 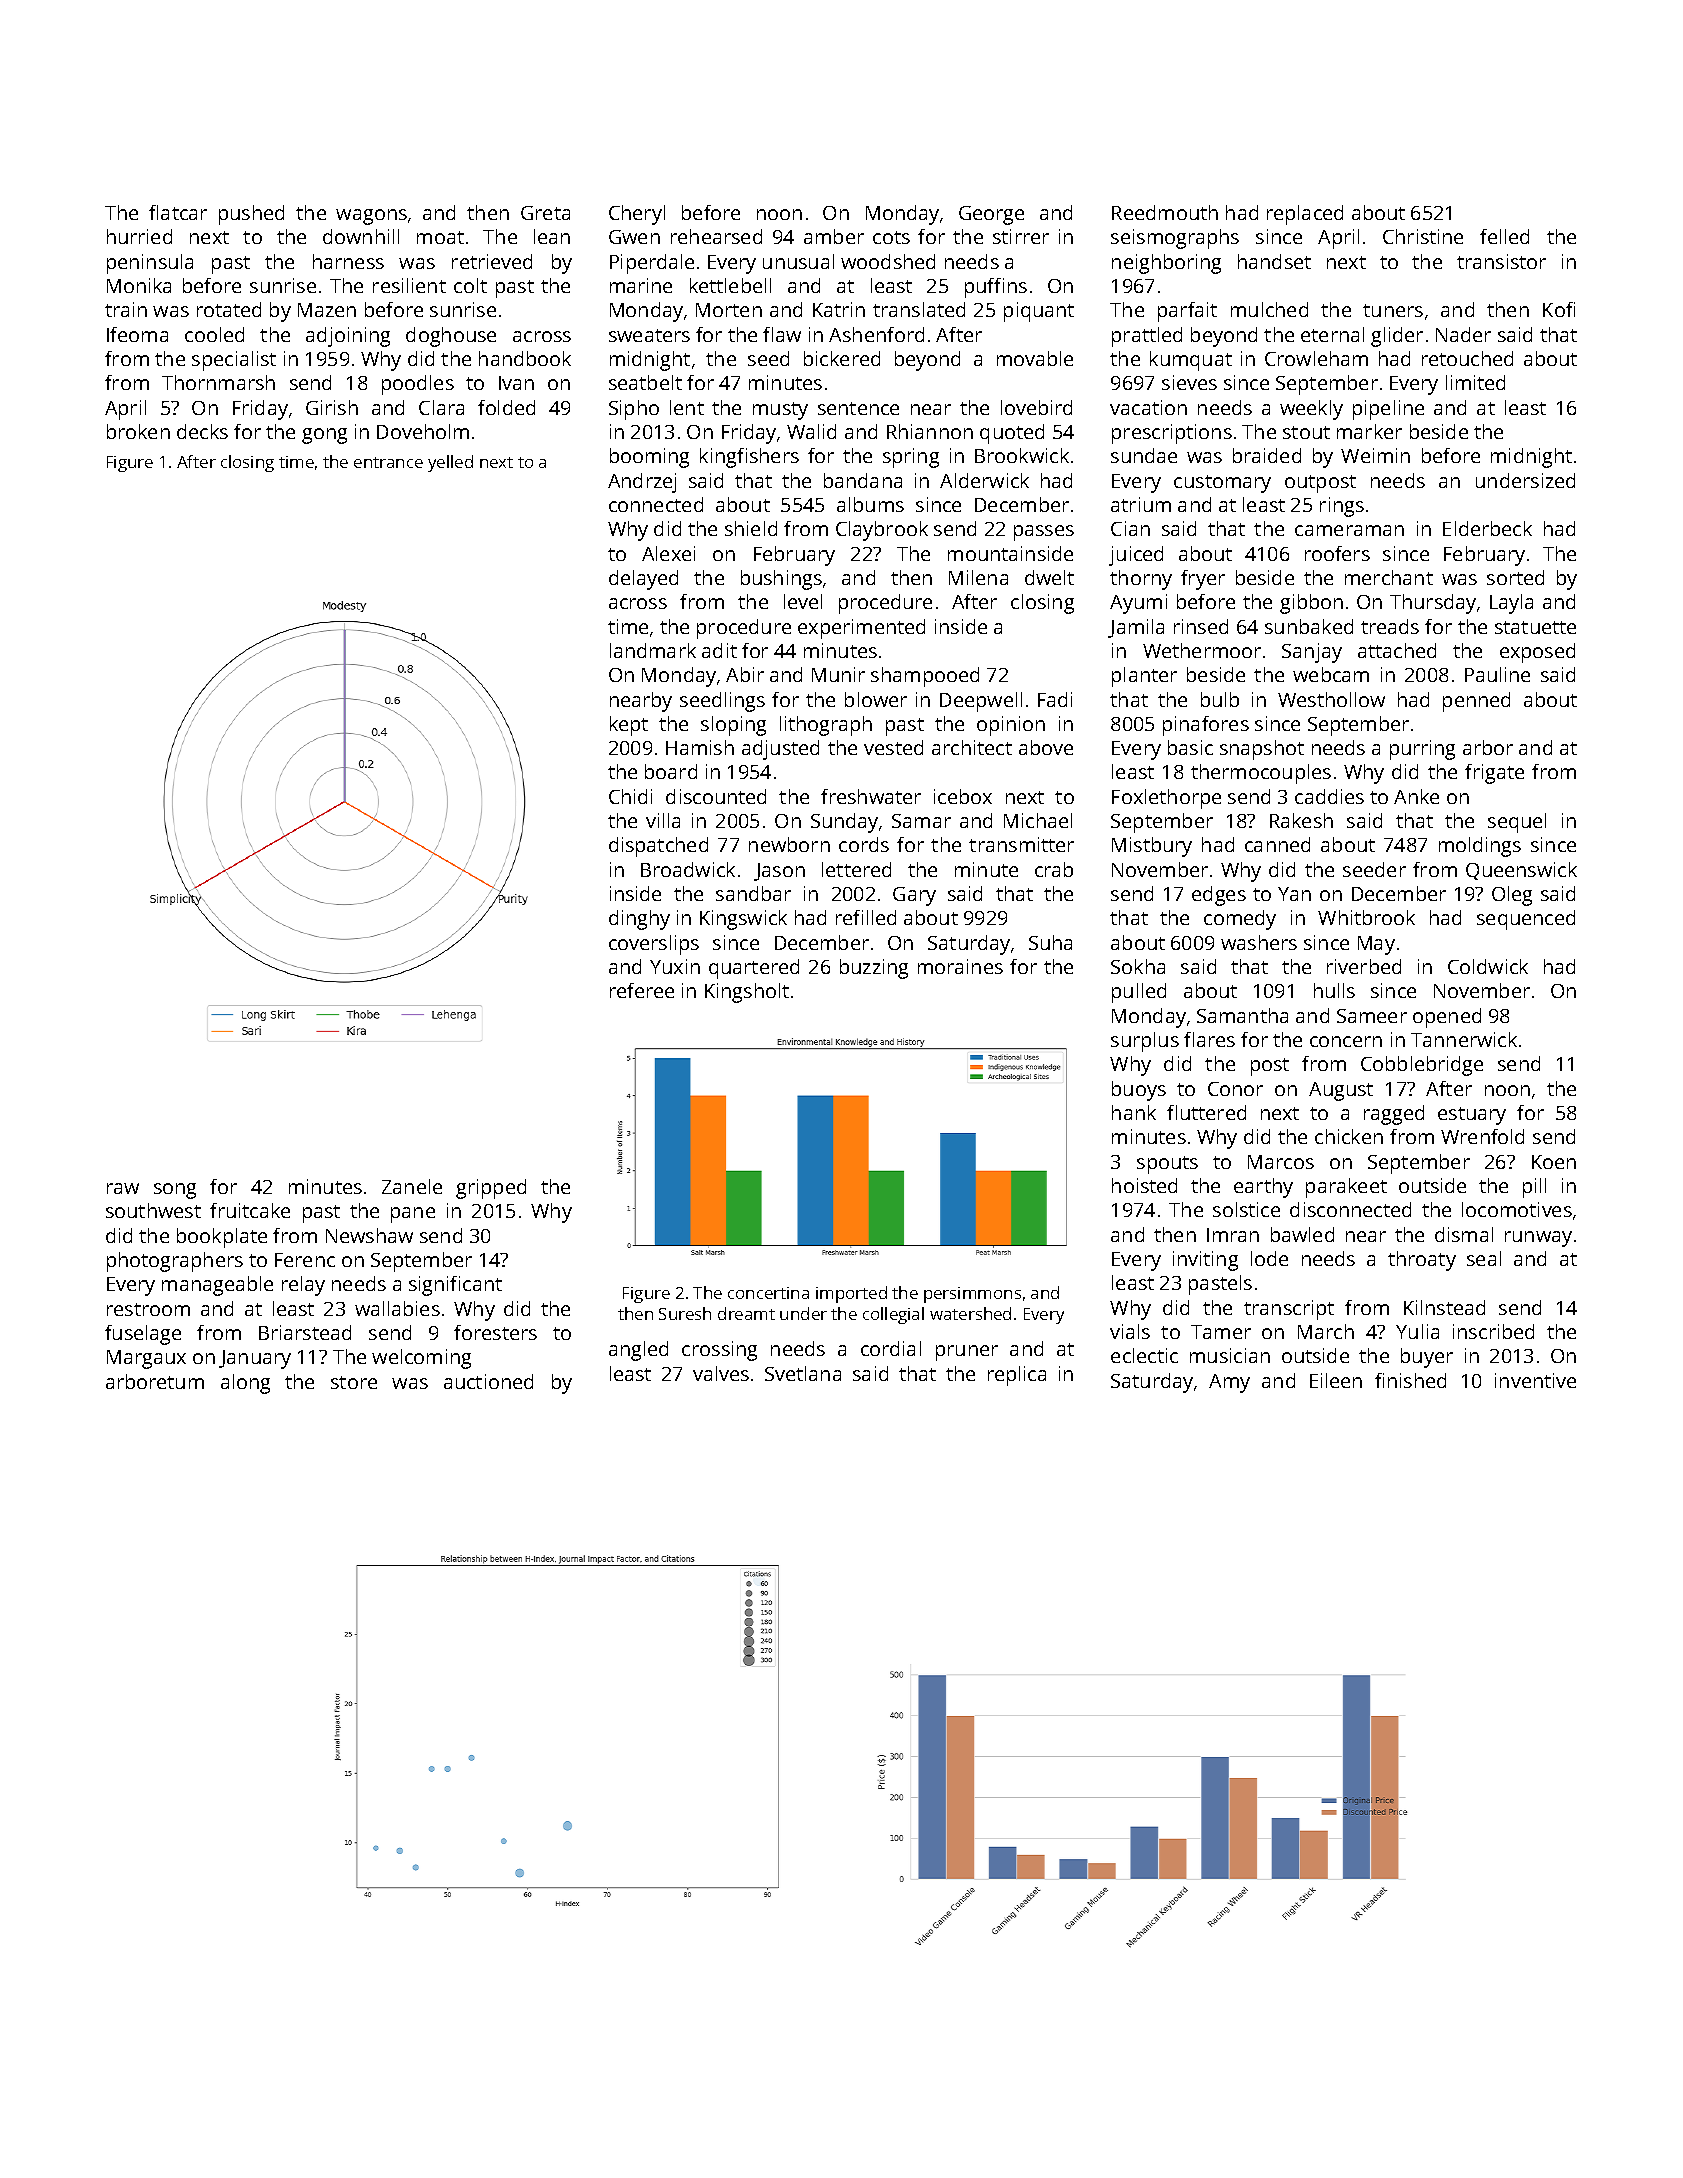 What do you see at coordinates (1277, 844) in the screenshot?
I see `canned` at bounding box center [1277, 844].
